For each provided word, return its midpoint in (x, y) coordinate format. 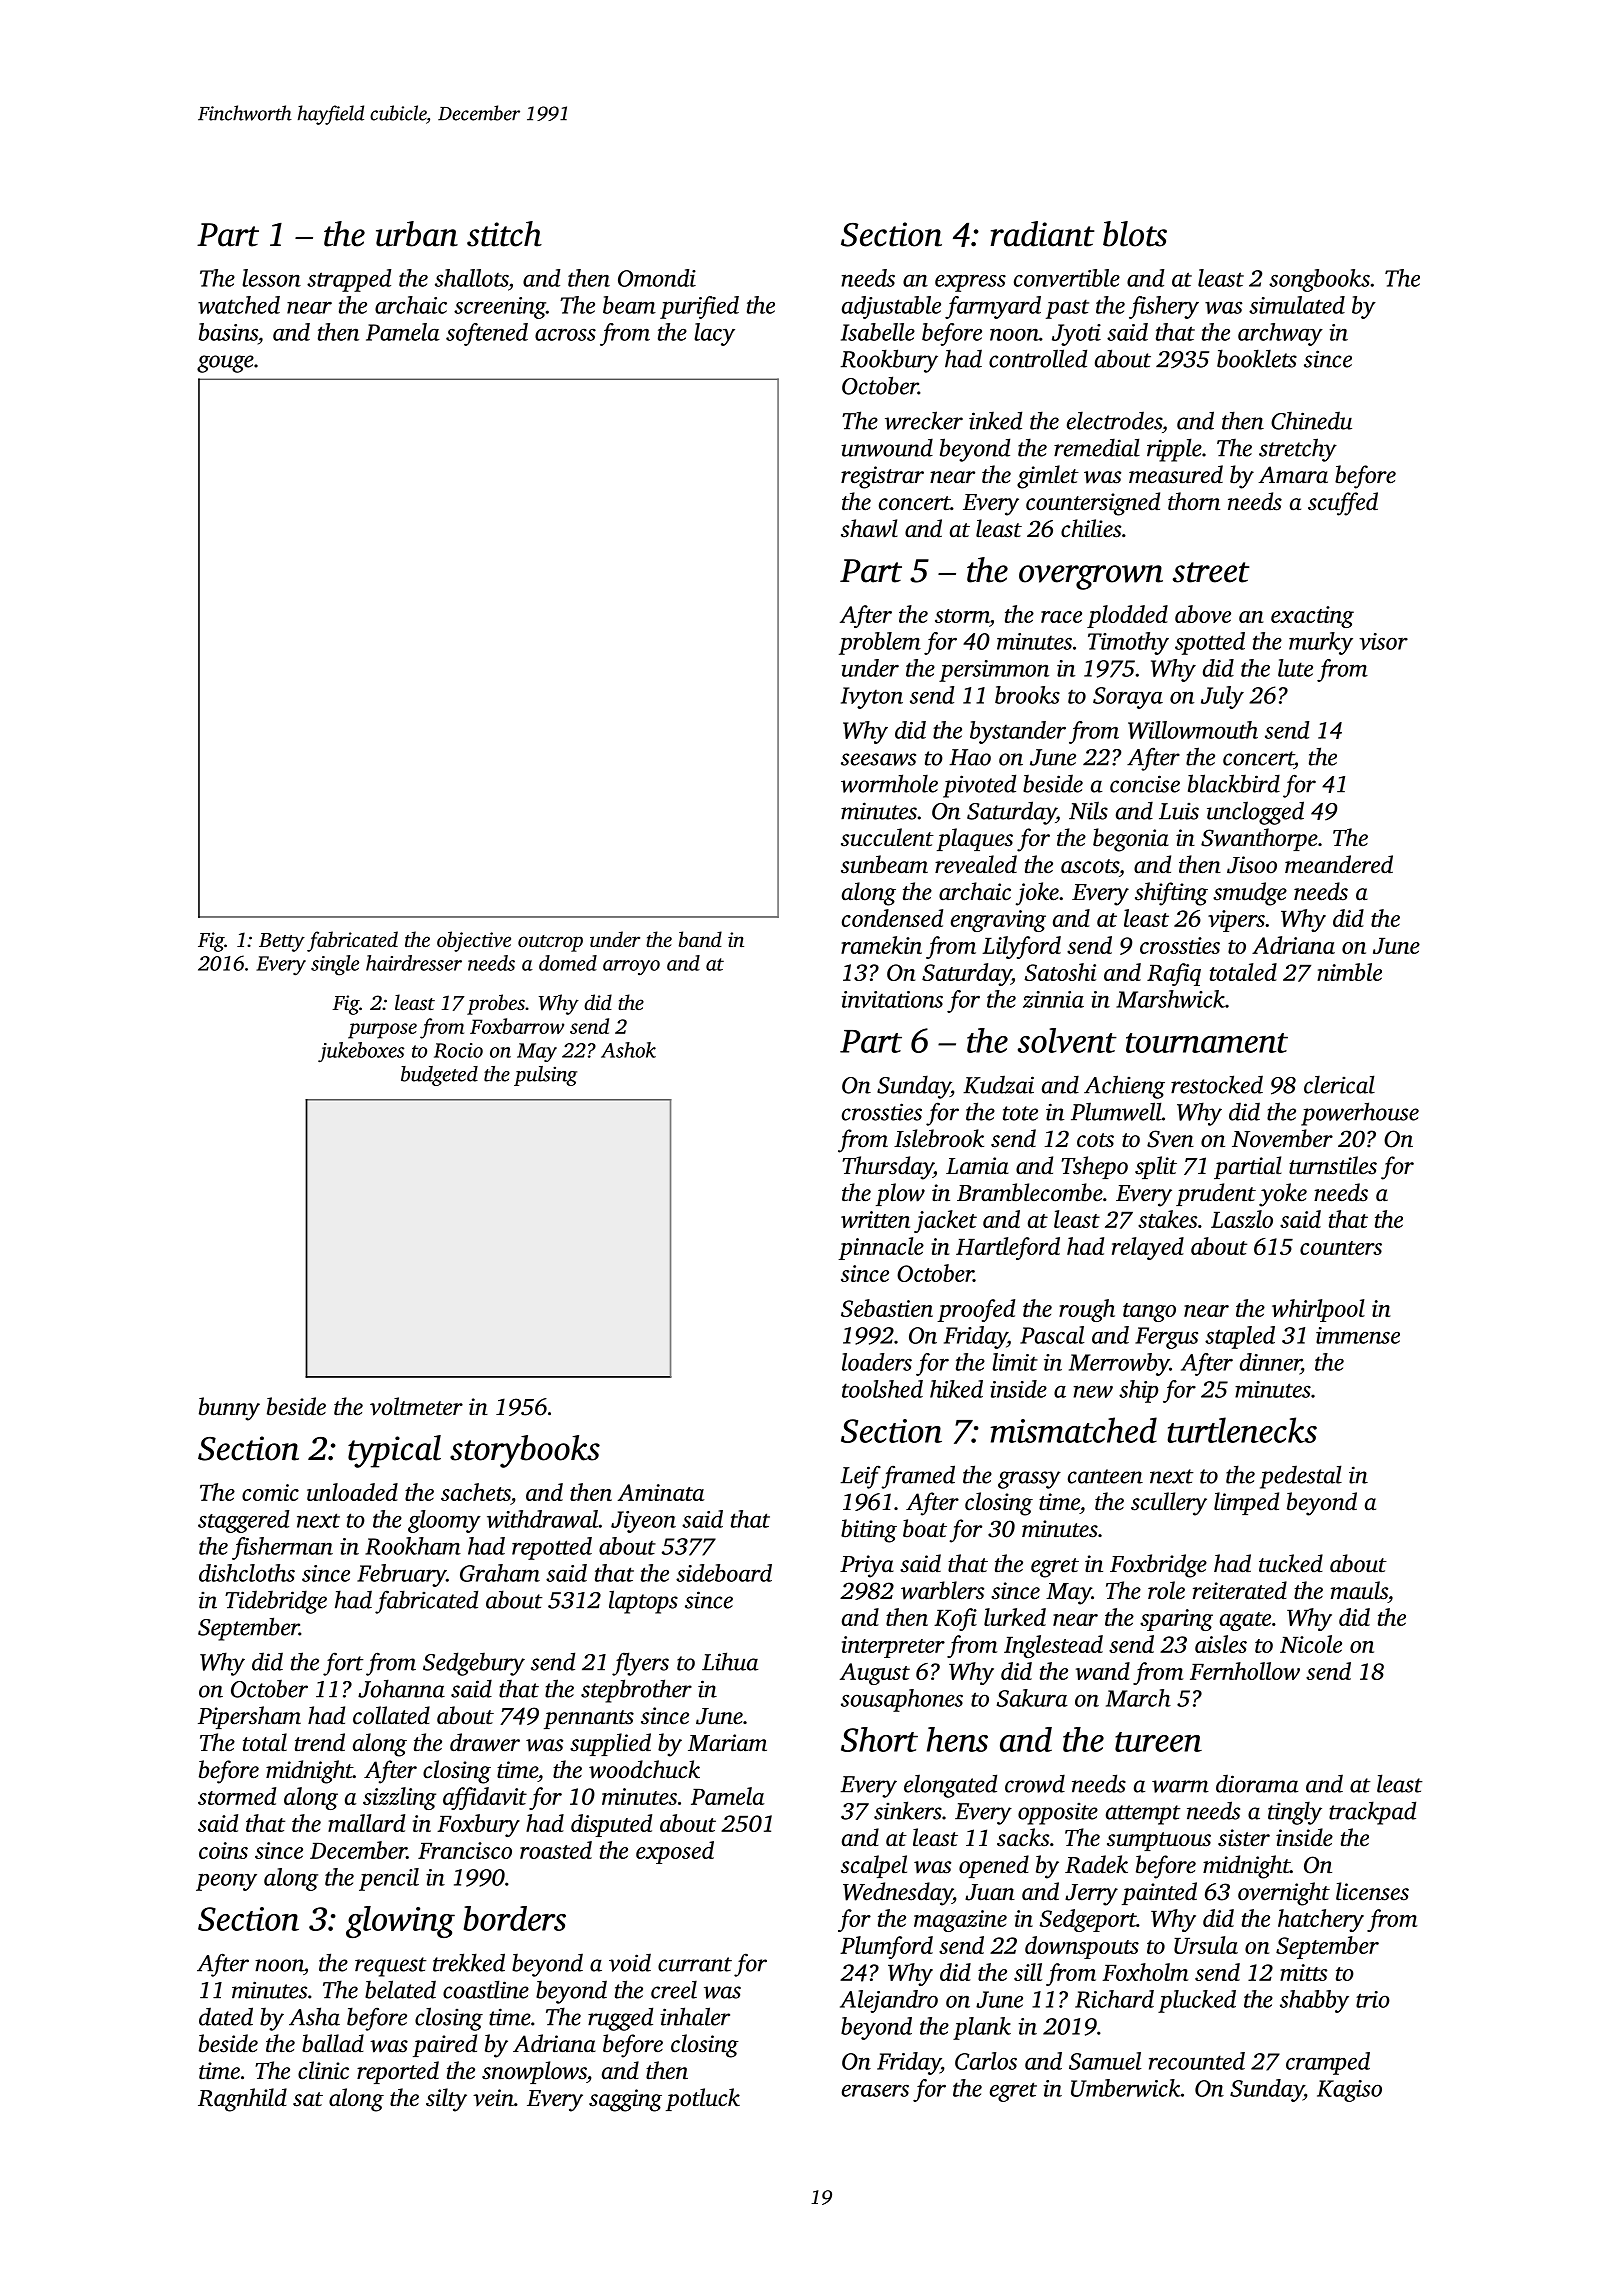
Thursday (888, 1168)
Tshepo (1095, 1167)
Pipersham (249, 1717)
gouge (225, 364)
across (565, 334)
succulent (887, 837)
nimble (1349, 972)
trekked (469, 1962)
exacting (1312, 617)
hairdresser (414, 963)
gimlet (1048, 477)
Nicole (1311, 1644)
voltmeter (416, 1406)
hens (957, 1739)
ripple (1174, 450)
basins (228, 332)
